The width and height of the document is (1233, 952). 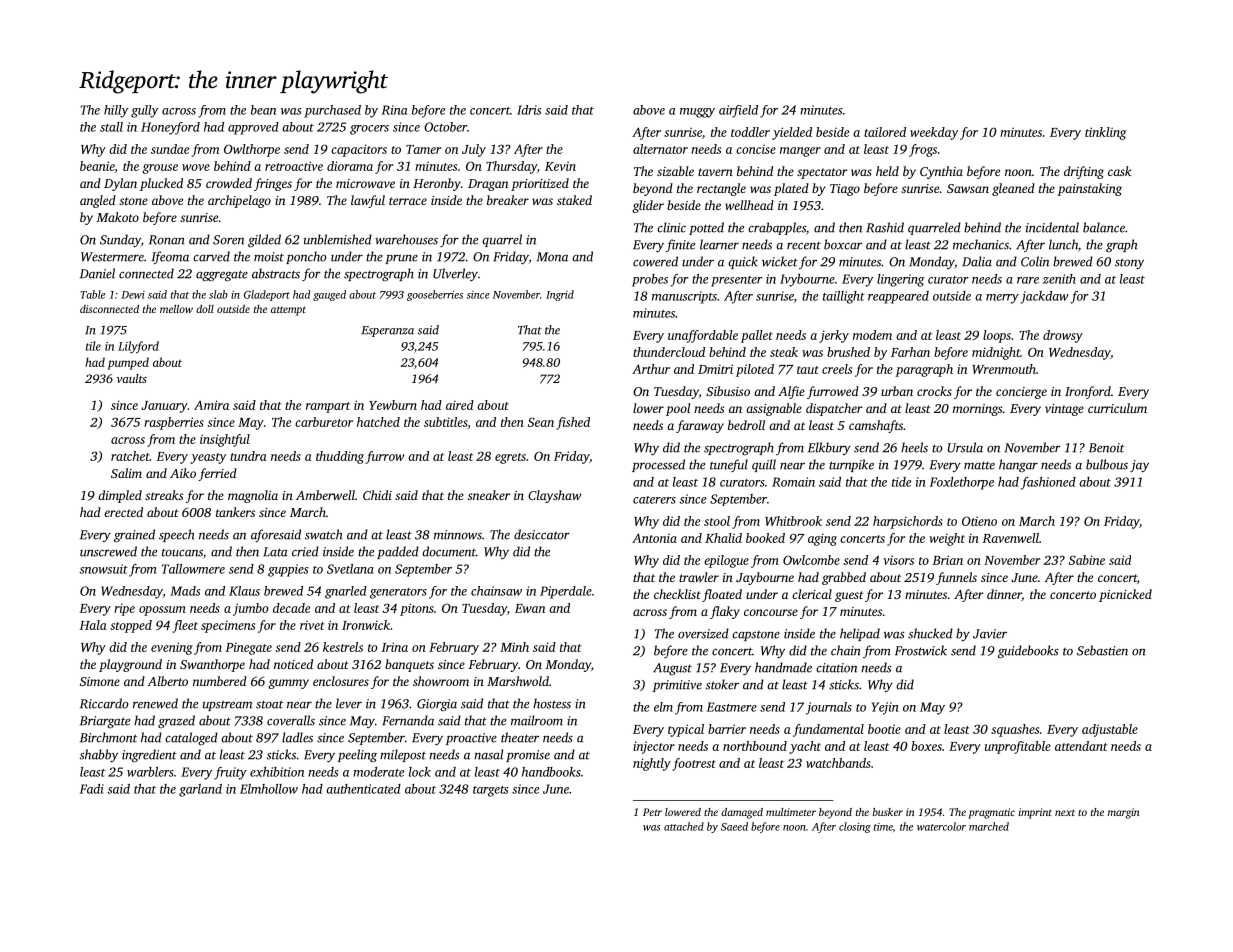 I want to click on wove, so click(x=196, y=167).
